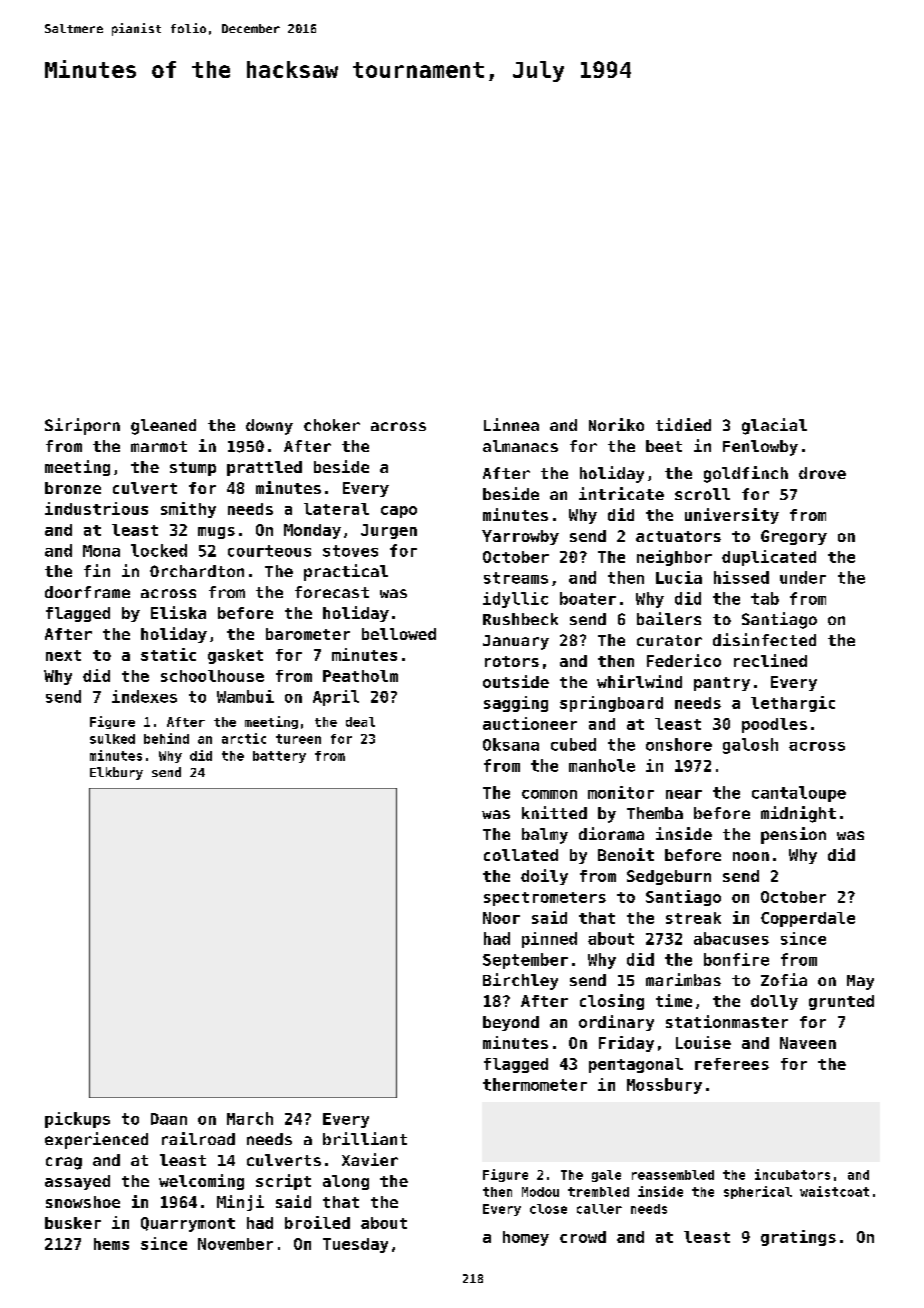  Describe the element at coordinates (308, 634) in the screenshot. I see `barometer` at that location.
